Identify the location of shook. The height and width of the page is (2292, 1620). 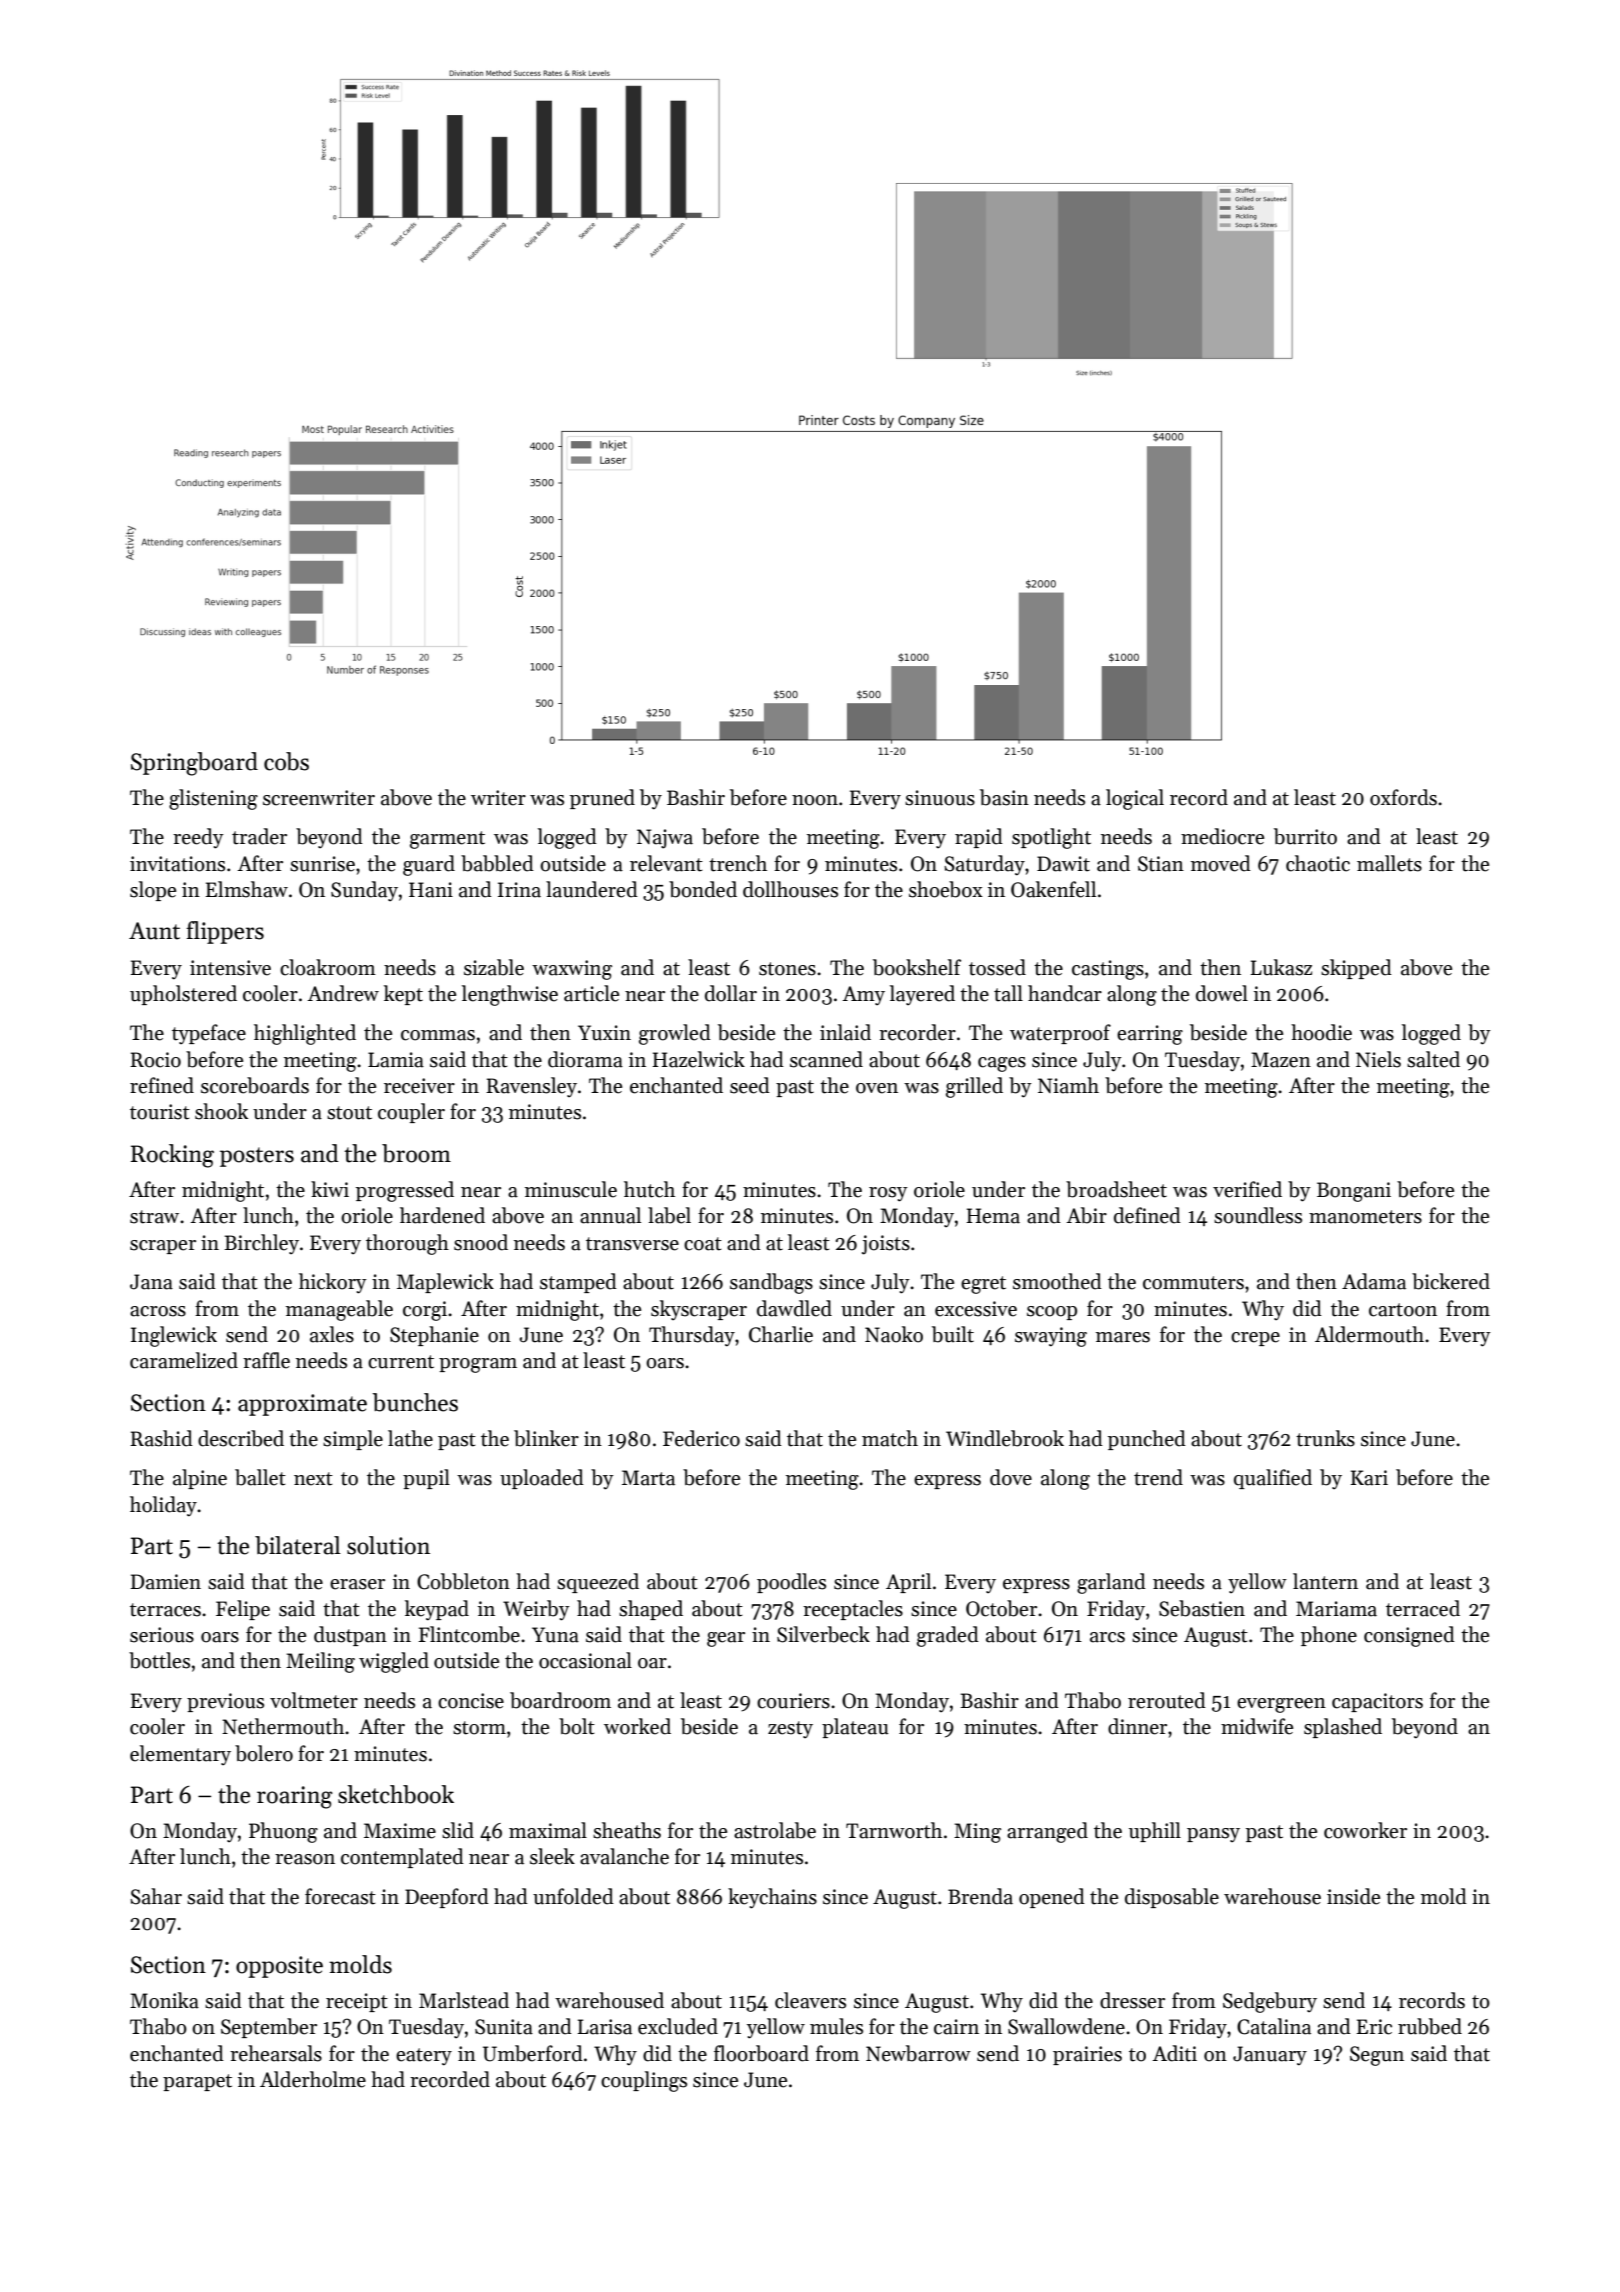
(221, 1111).
